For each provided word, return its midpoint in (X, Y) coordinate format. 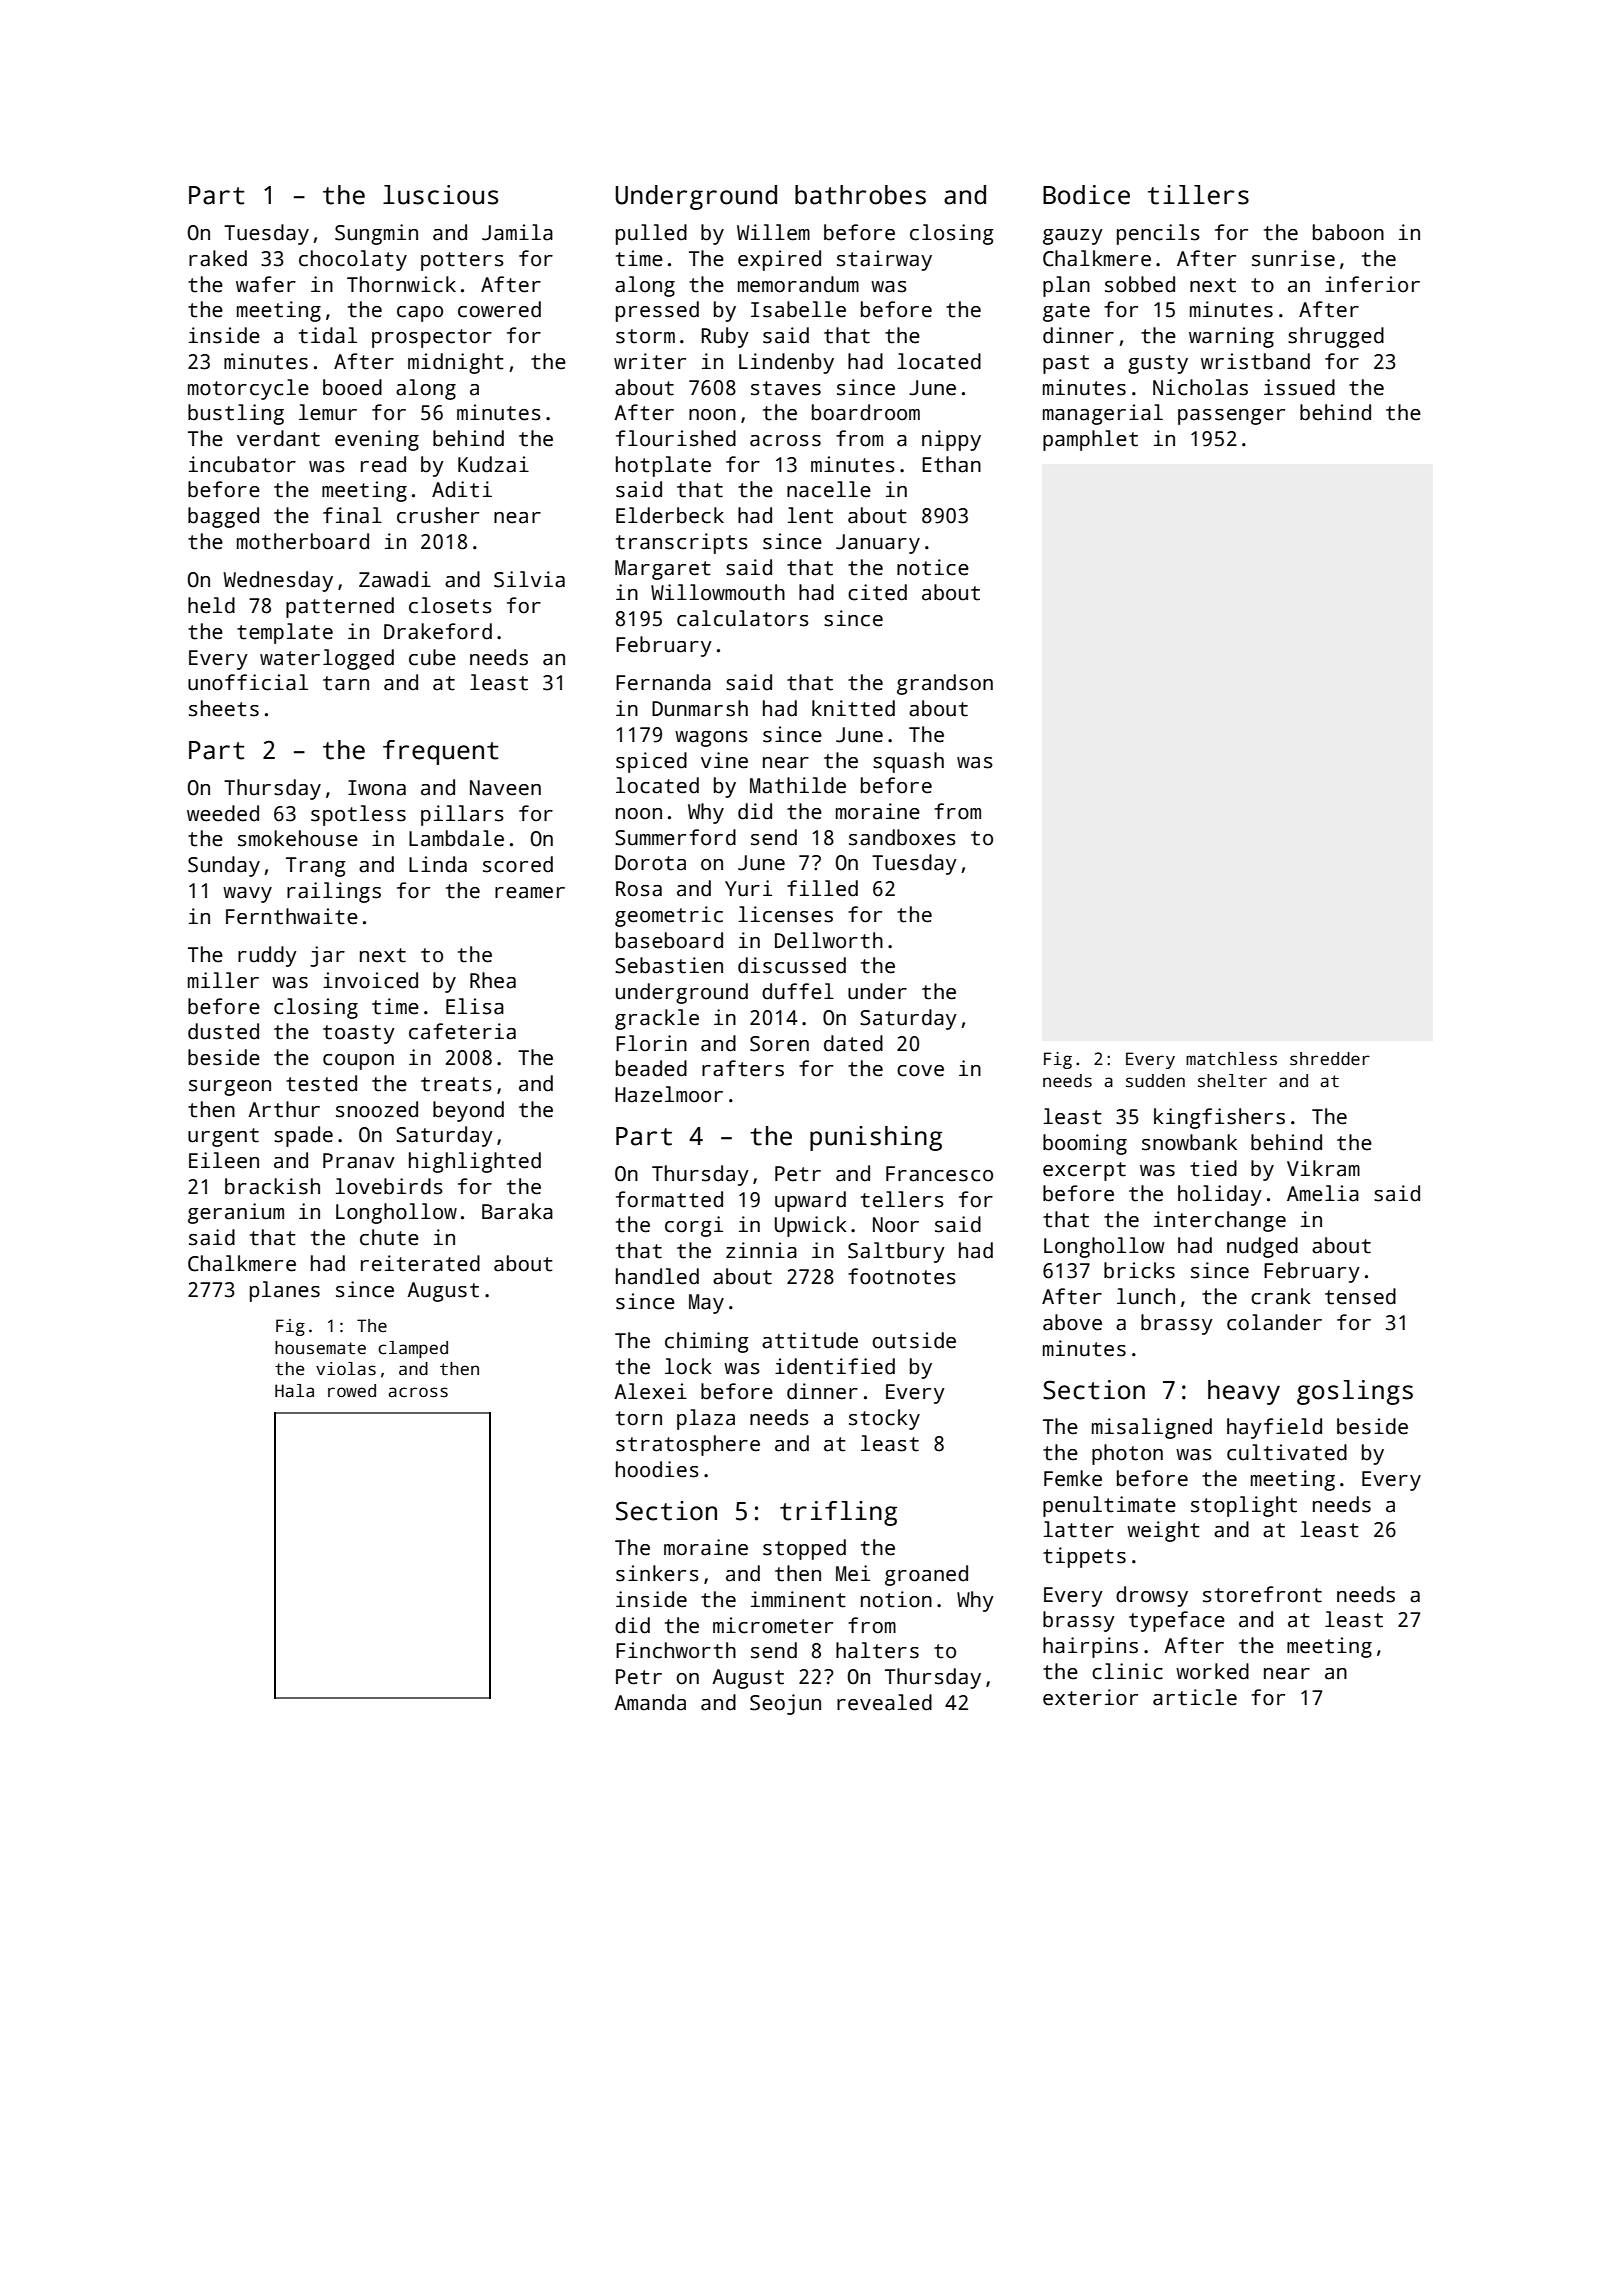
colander (1274, 1322)
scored (518, 864)
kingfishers (1219, 1118)
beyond (468, 1111)
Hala (294, 1391)
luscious (440, 195)
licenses (786, 914)
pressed (657, 311)
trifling (838, 1513)
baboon (1348, 232)
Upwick (811, 1226)
